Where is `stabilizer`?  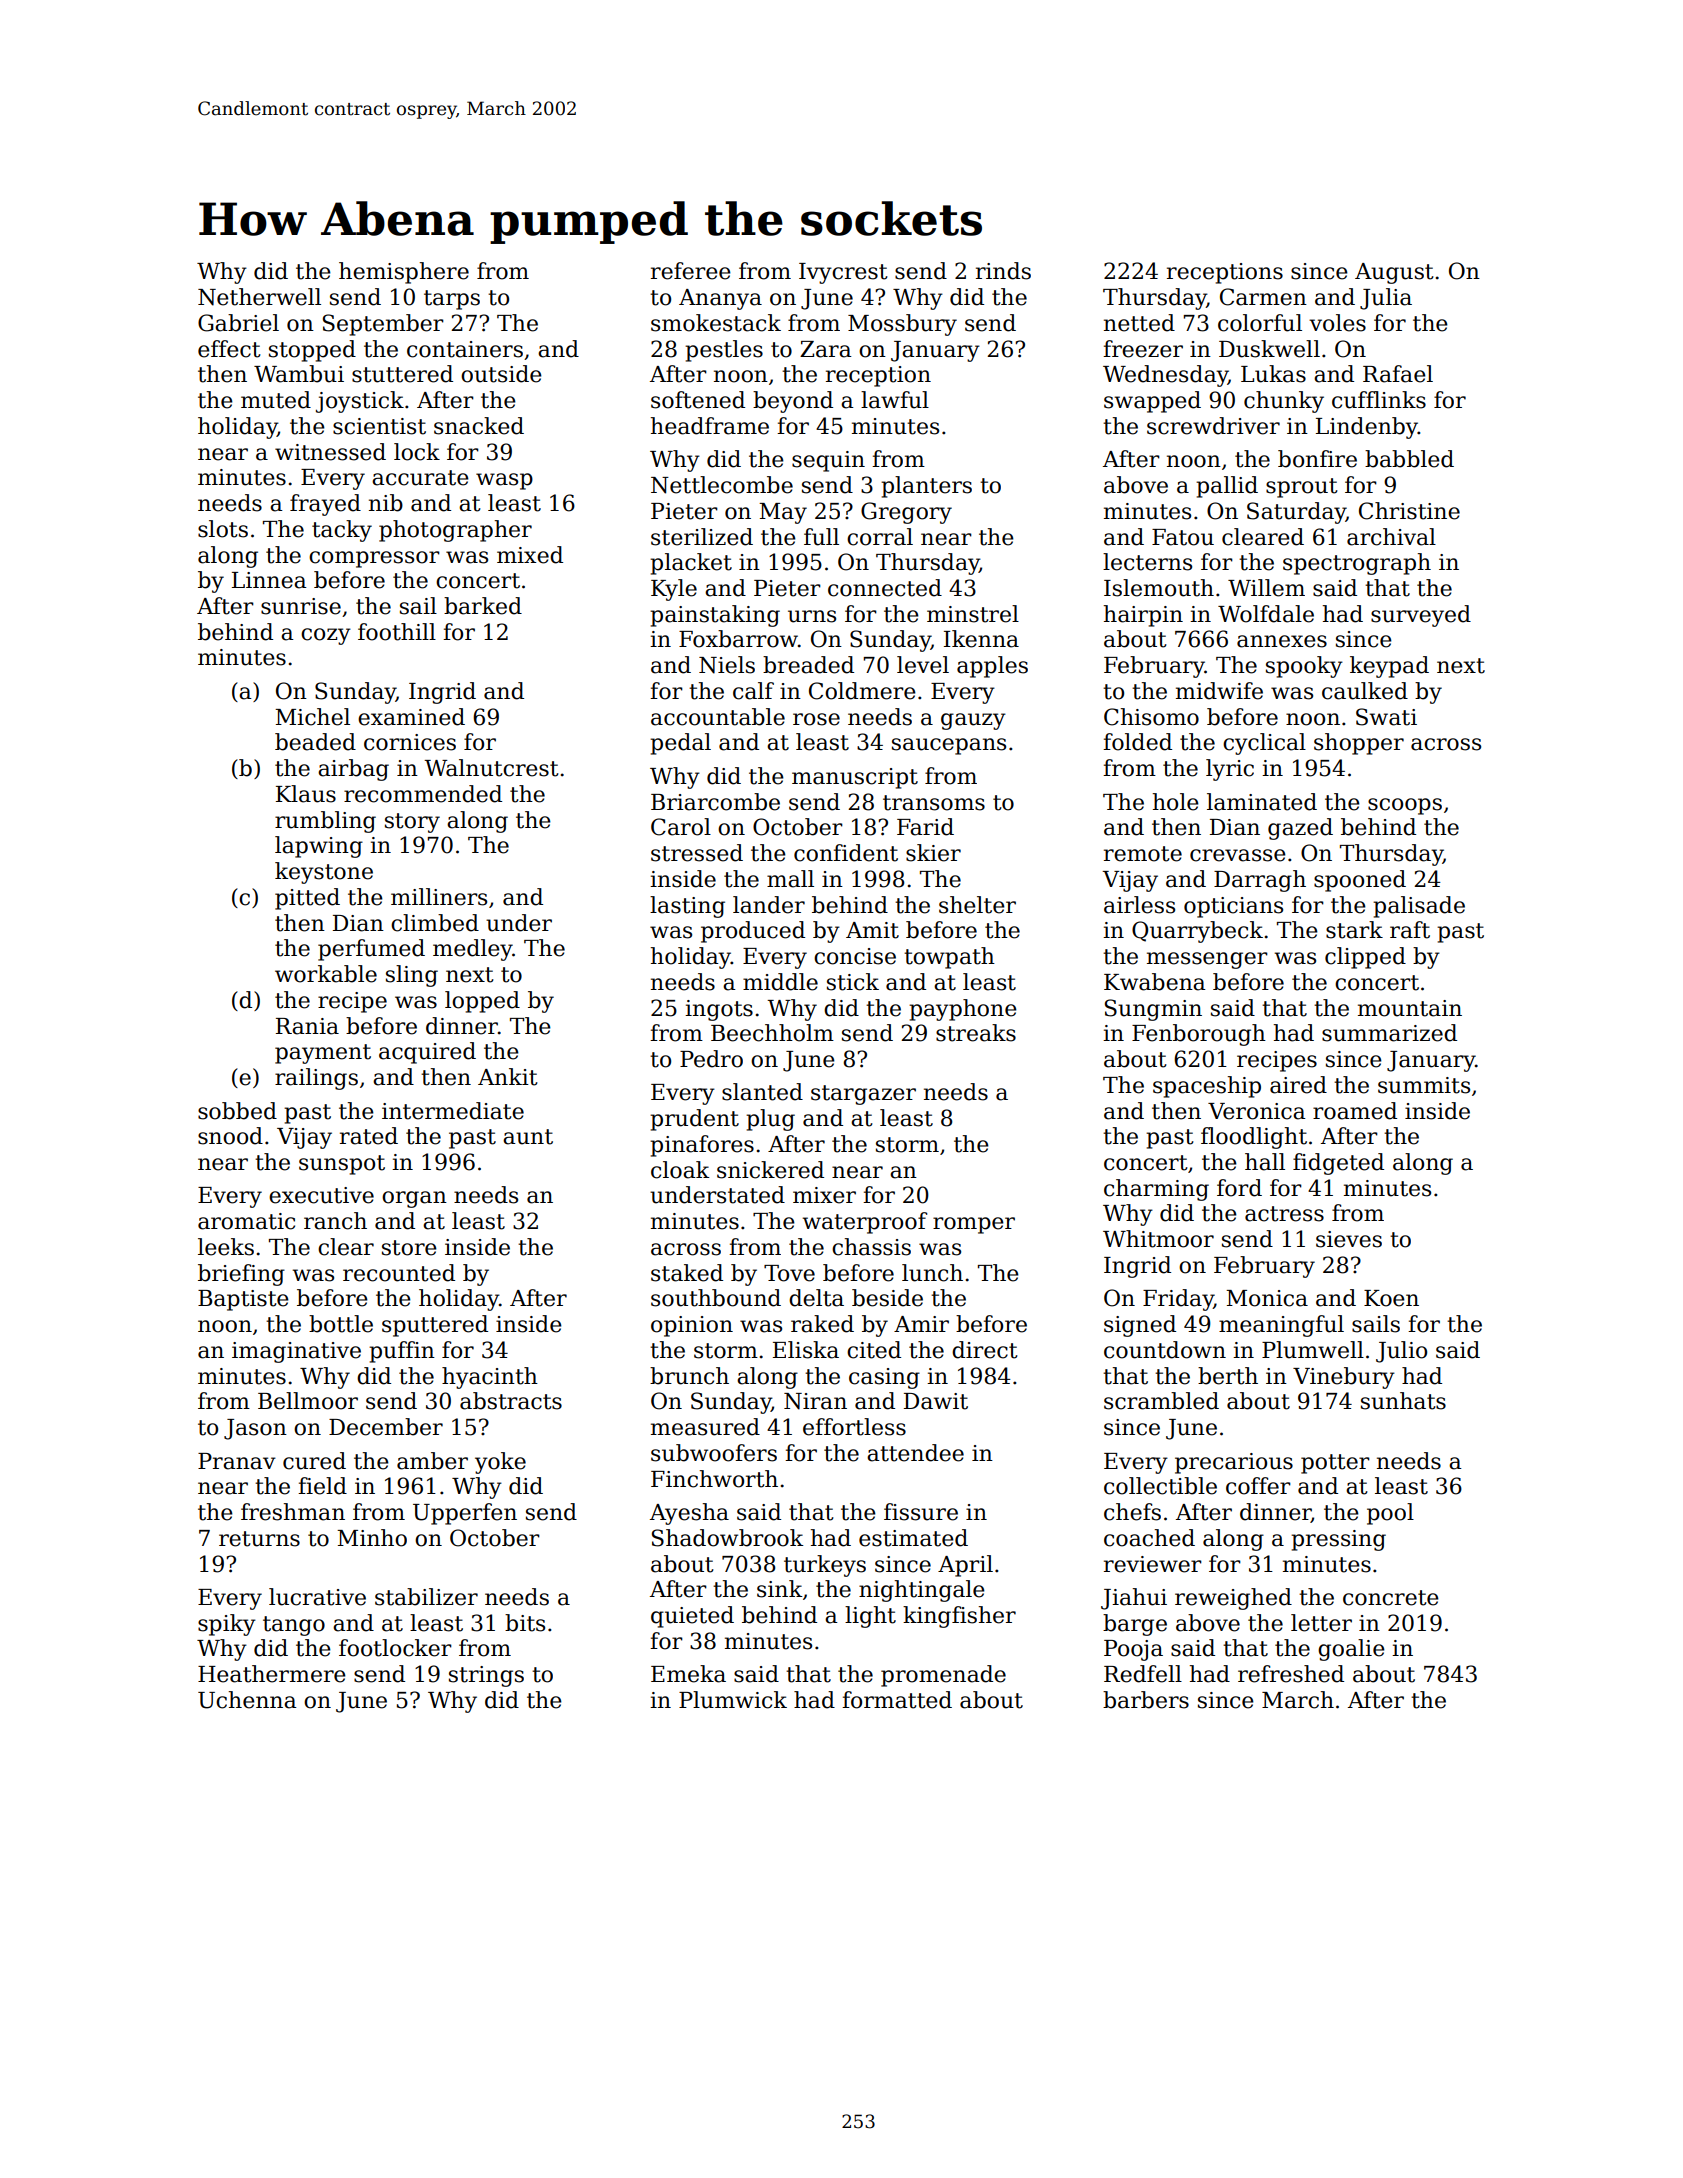 stabilizer is located at coordinates (426, 1597).
